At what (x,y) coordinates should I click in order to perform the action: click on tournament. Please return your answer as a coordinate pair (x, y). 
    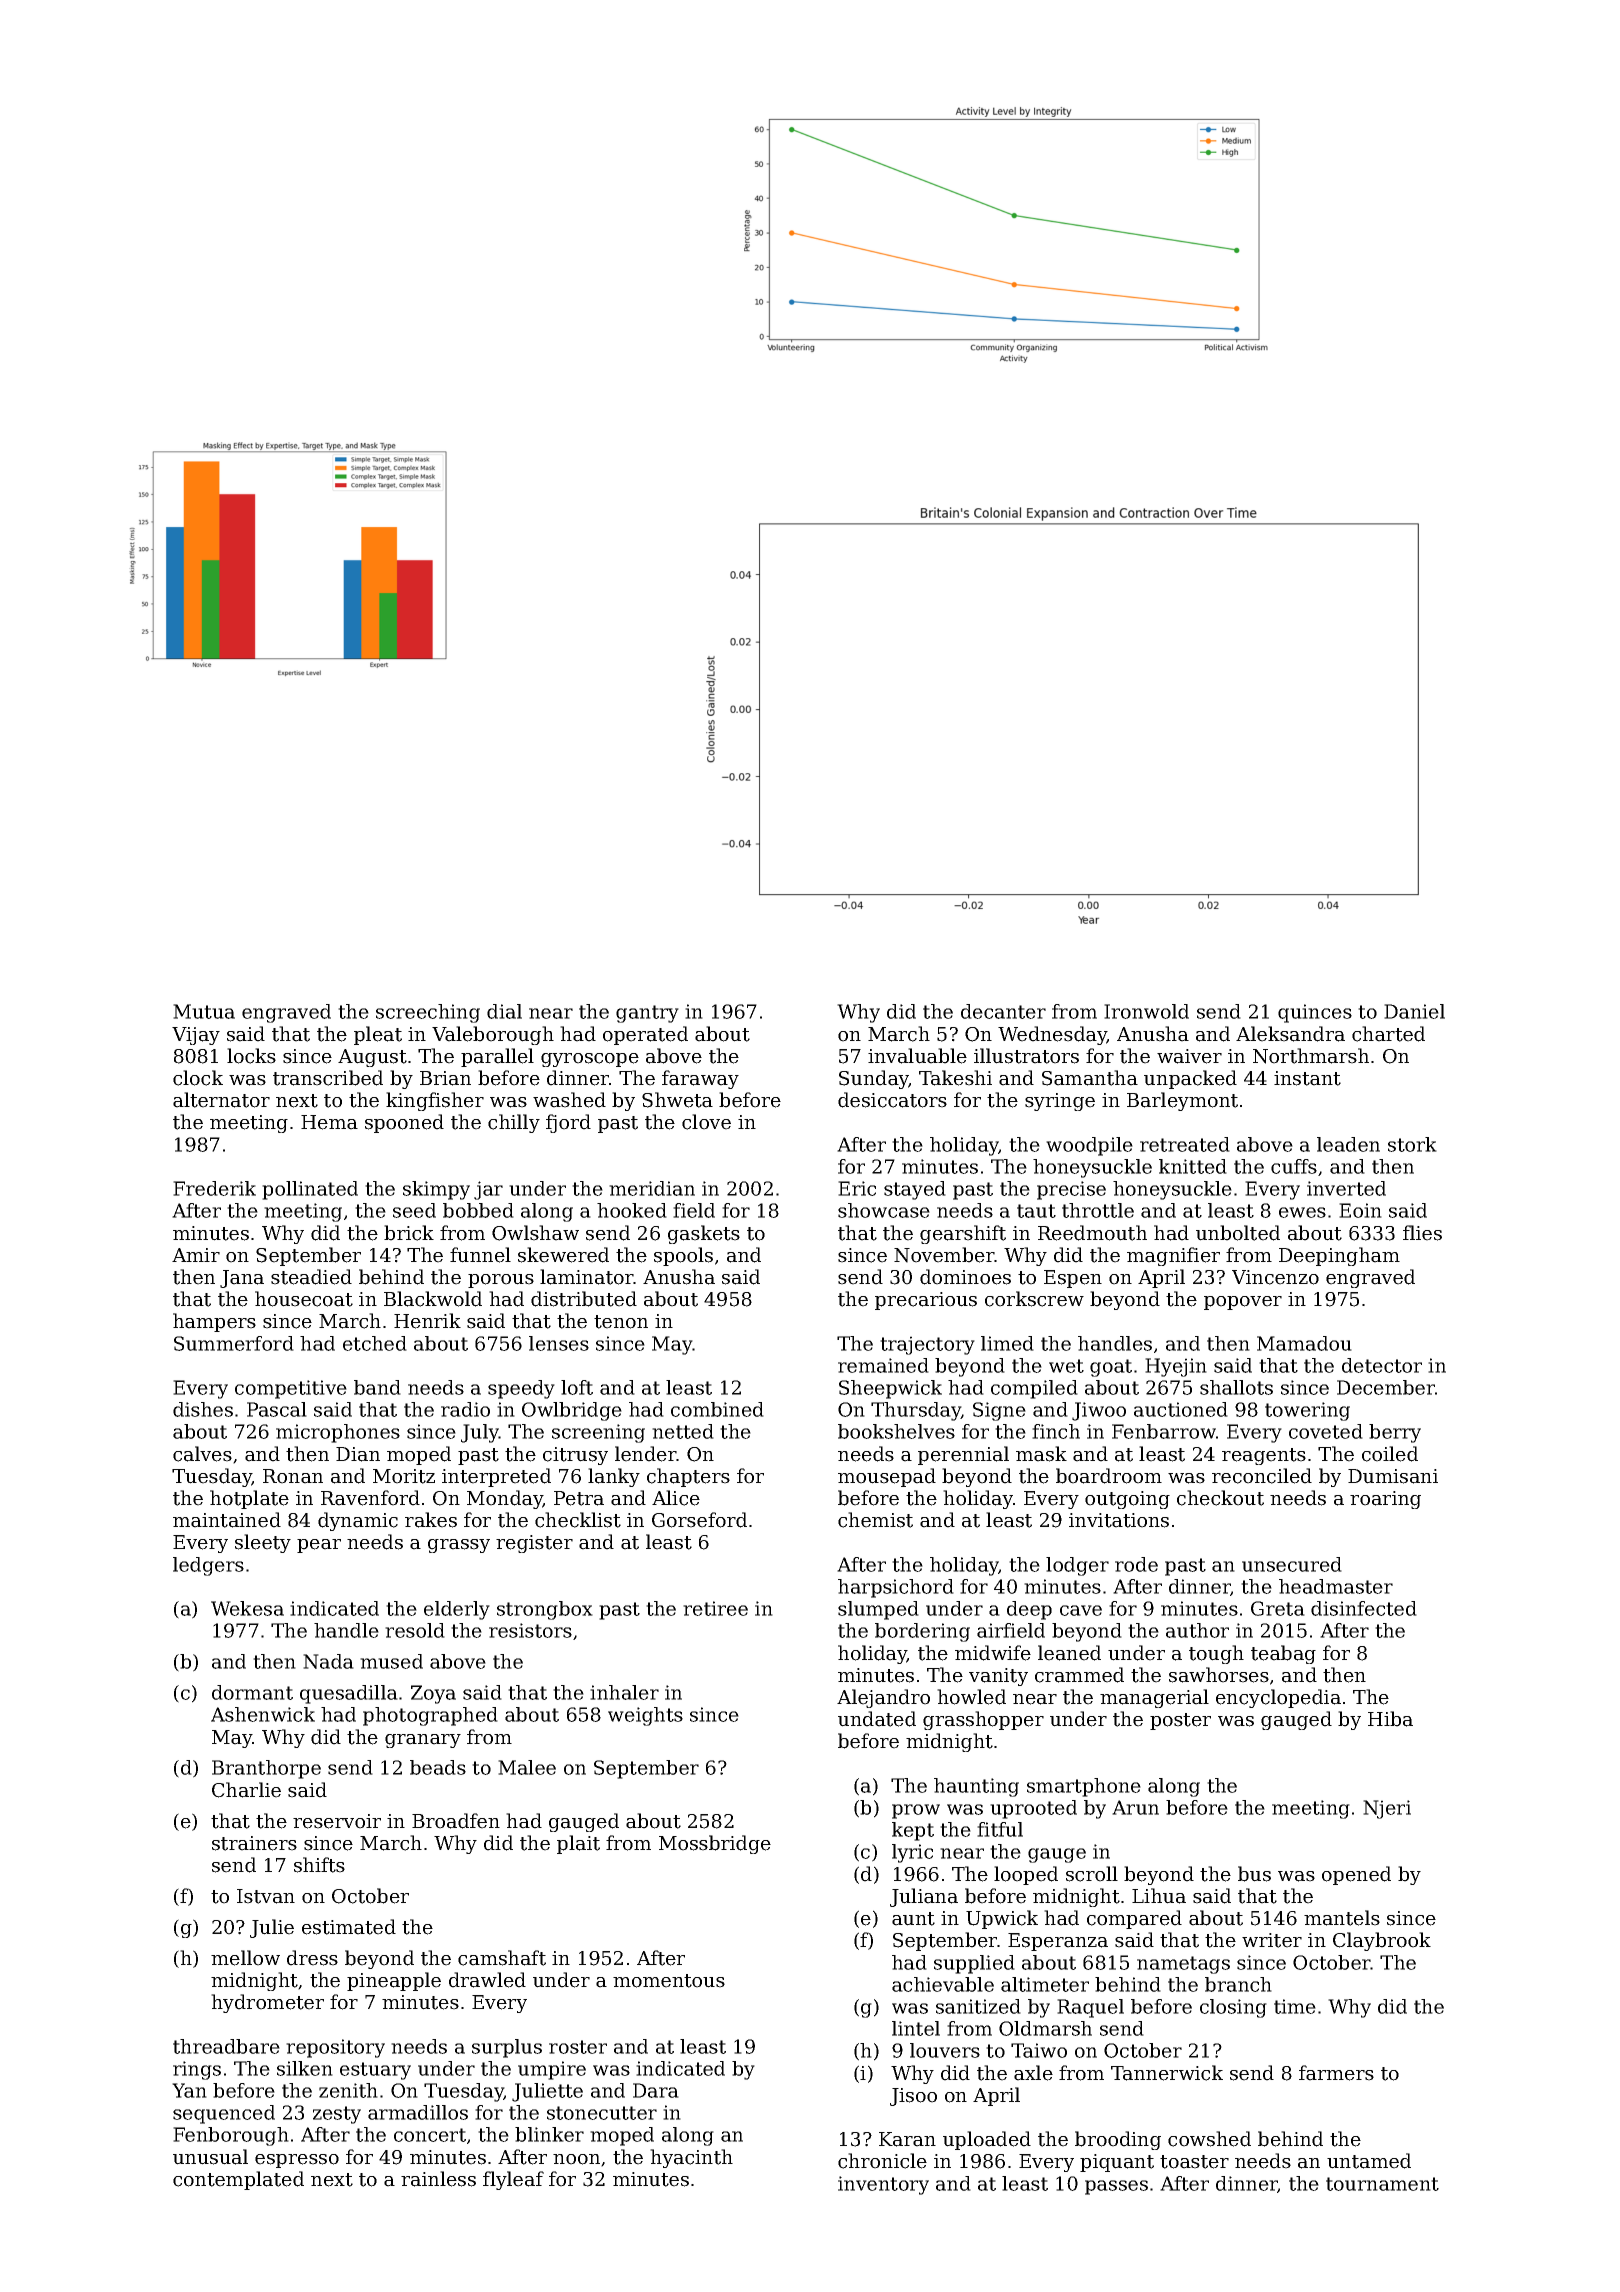
    Looking at the image, I should click on (1382, 2184).
